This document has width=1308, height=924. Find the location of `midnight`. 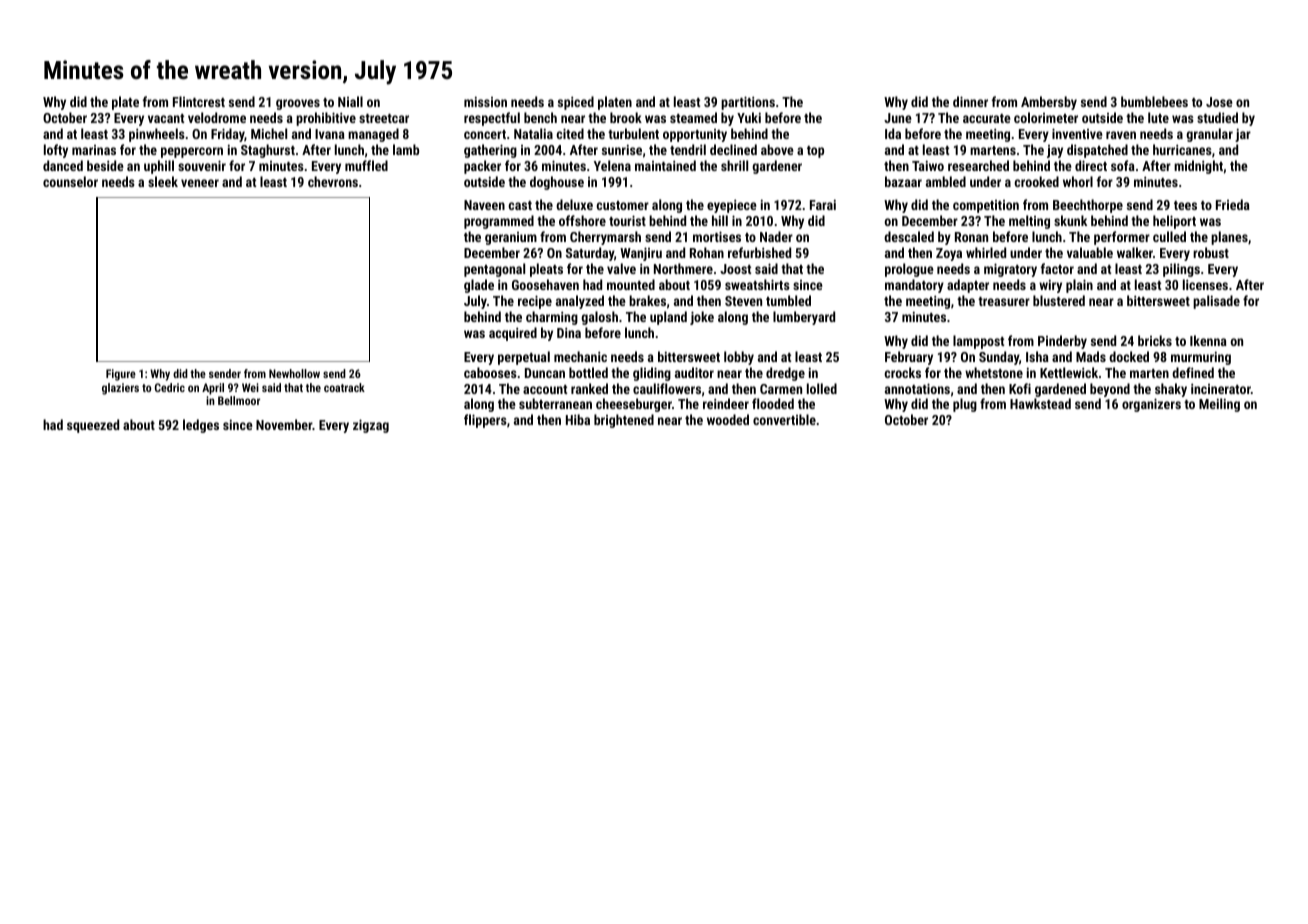

midnight is located at coordinates (1198, 167).
